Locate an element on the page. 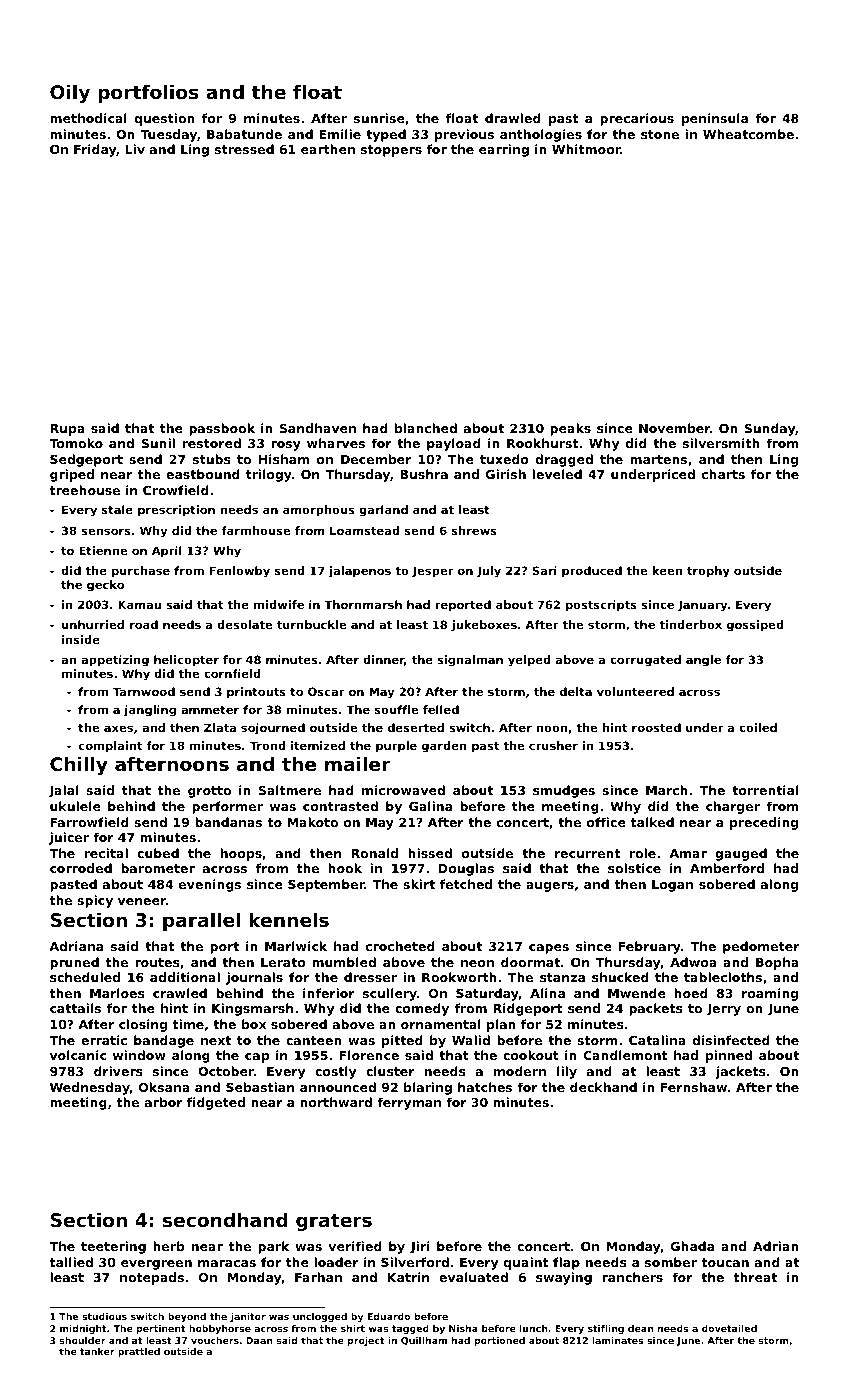 This image has width=849, height=1400. skirt is located at coordinates (419, 884).
